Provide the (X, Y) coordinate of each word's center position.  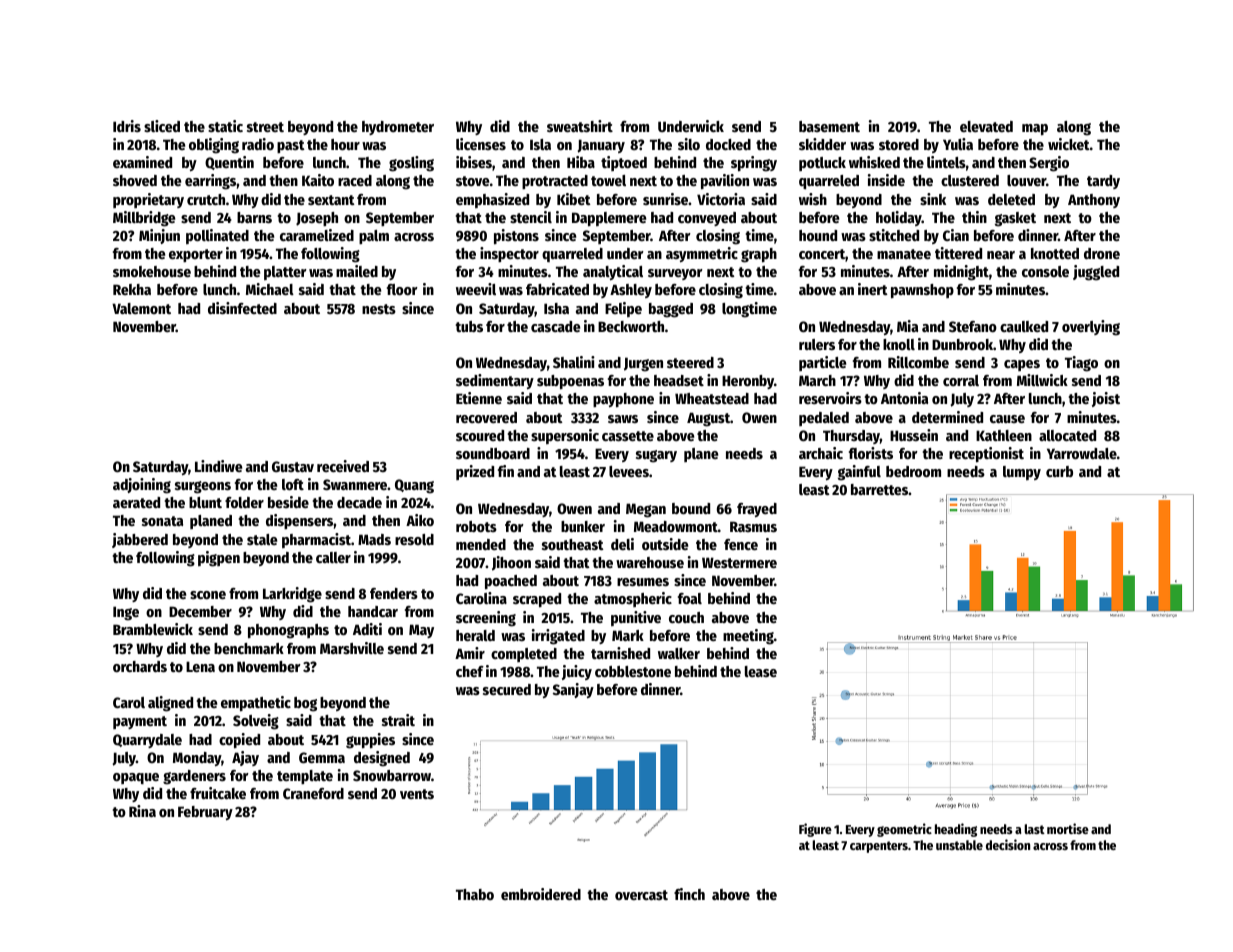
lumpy (1022, 473)
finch (689, 894)
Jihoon (511, 563)
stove (472, 181)
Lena (200, 666)
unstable (959, 845)
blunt (205, 502)
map (1035, 130)
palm (374, 237)
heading (956, 830)
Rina (142, 811)
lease (761, 671)
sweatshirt (580, 126)
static (225, 126)
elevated (986, 126)
